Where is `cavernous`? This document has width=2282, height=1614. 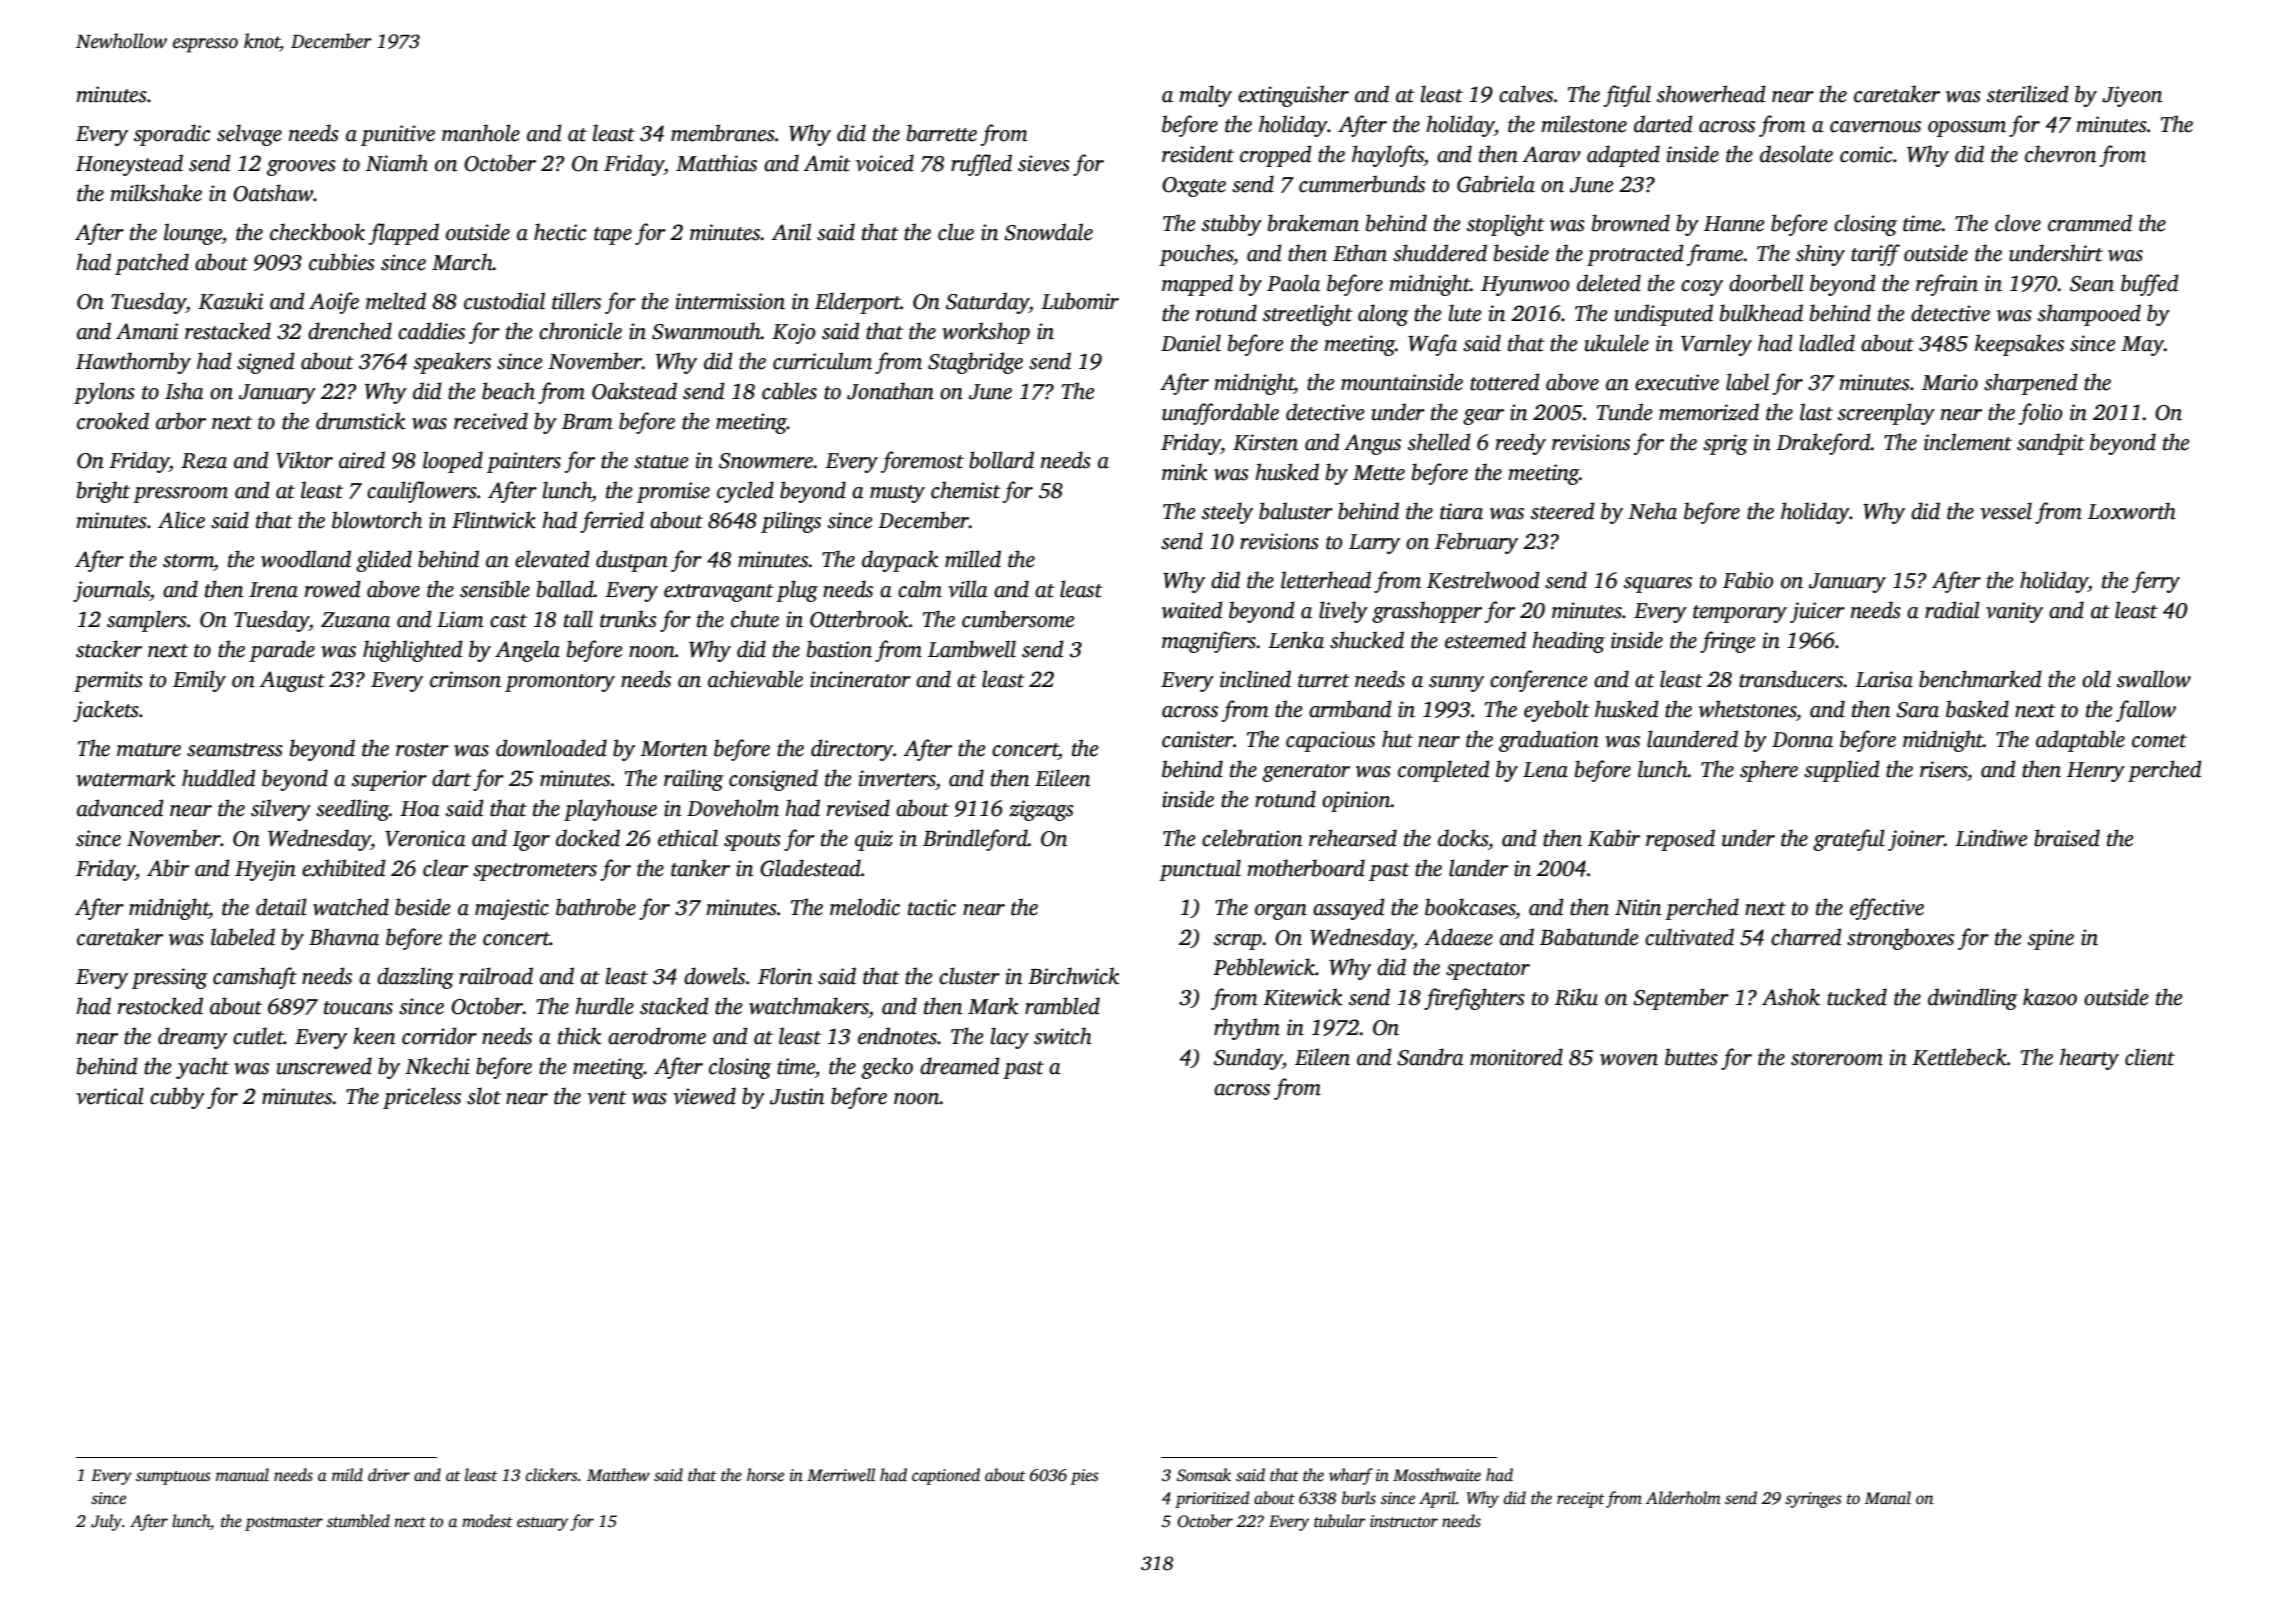 cavernous is located at coordinates (1875, 127).
